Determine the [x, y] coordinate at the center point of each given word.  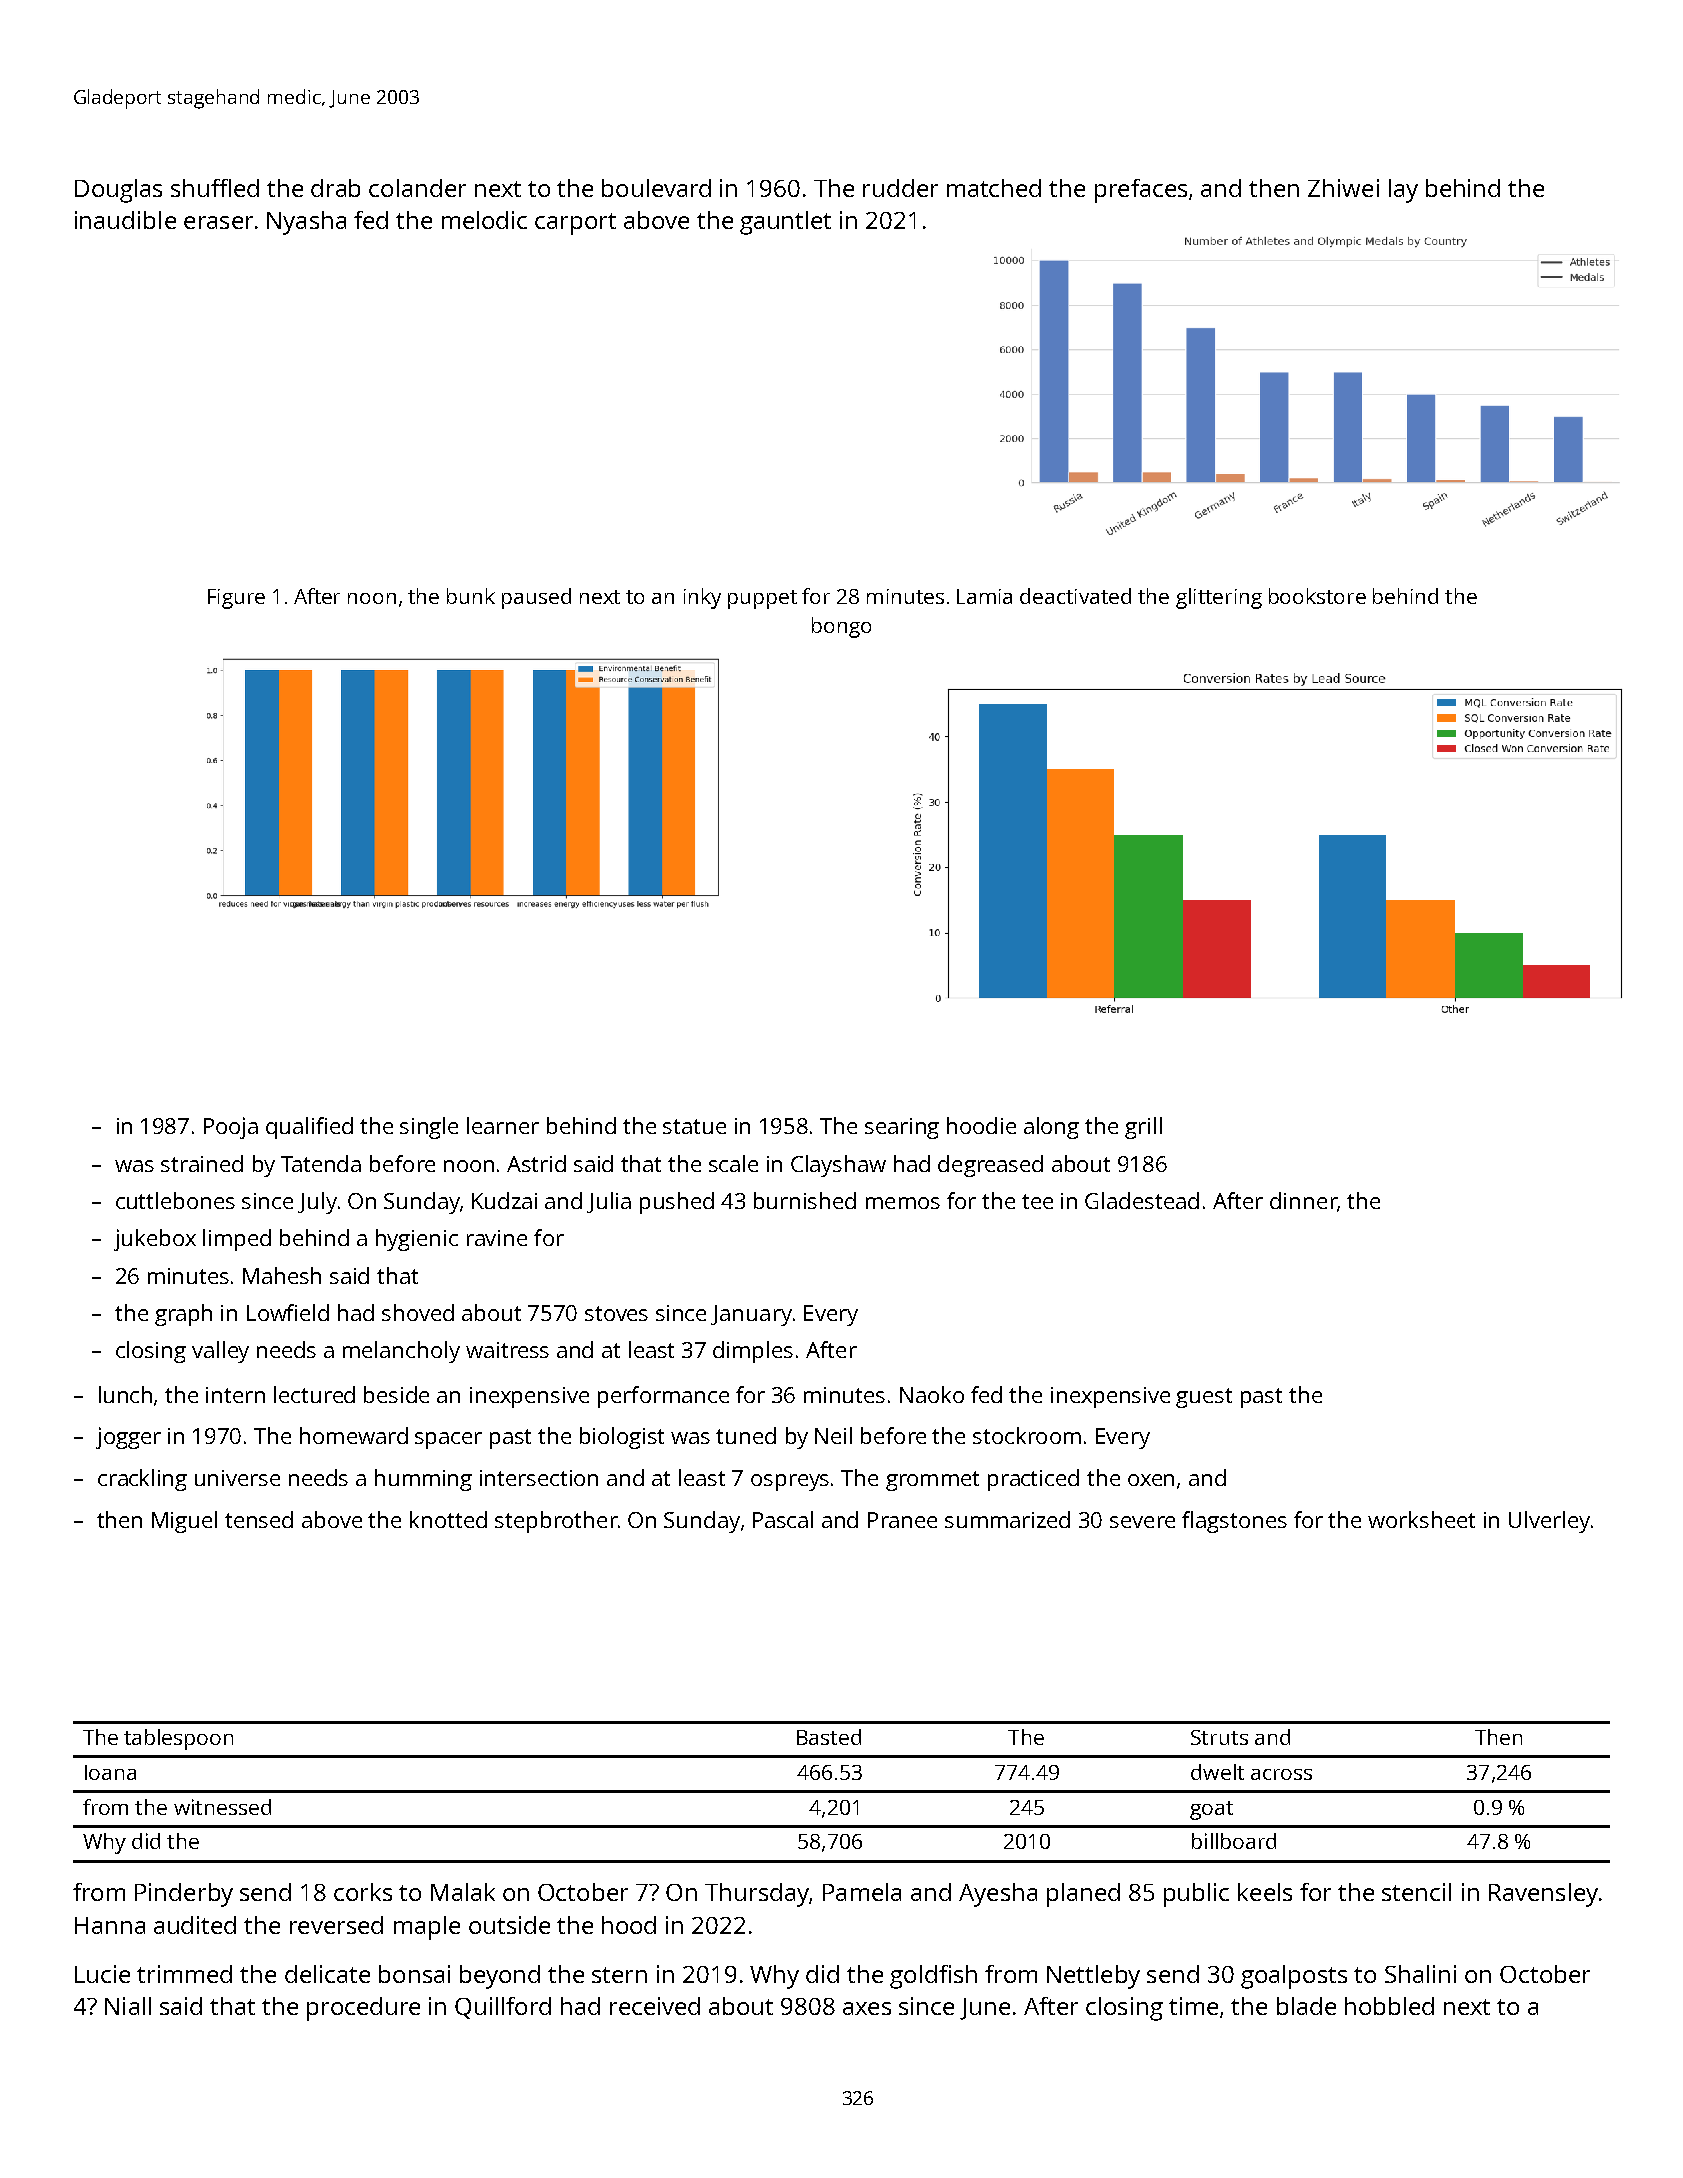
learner [503, 1125]
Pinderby [184, 1895]
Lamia [984, 596]
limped [237, 1240]
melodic [484, 220]
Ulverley [1549, 1522]
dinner [1303, 1200]
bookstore [1317, 596]
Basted [829, 1737]
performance [663, 1397]
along [1051, 1128]
